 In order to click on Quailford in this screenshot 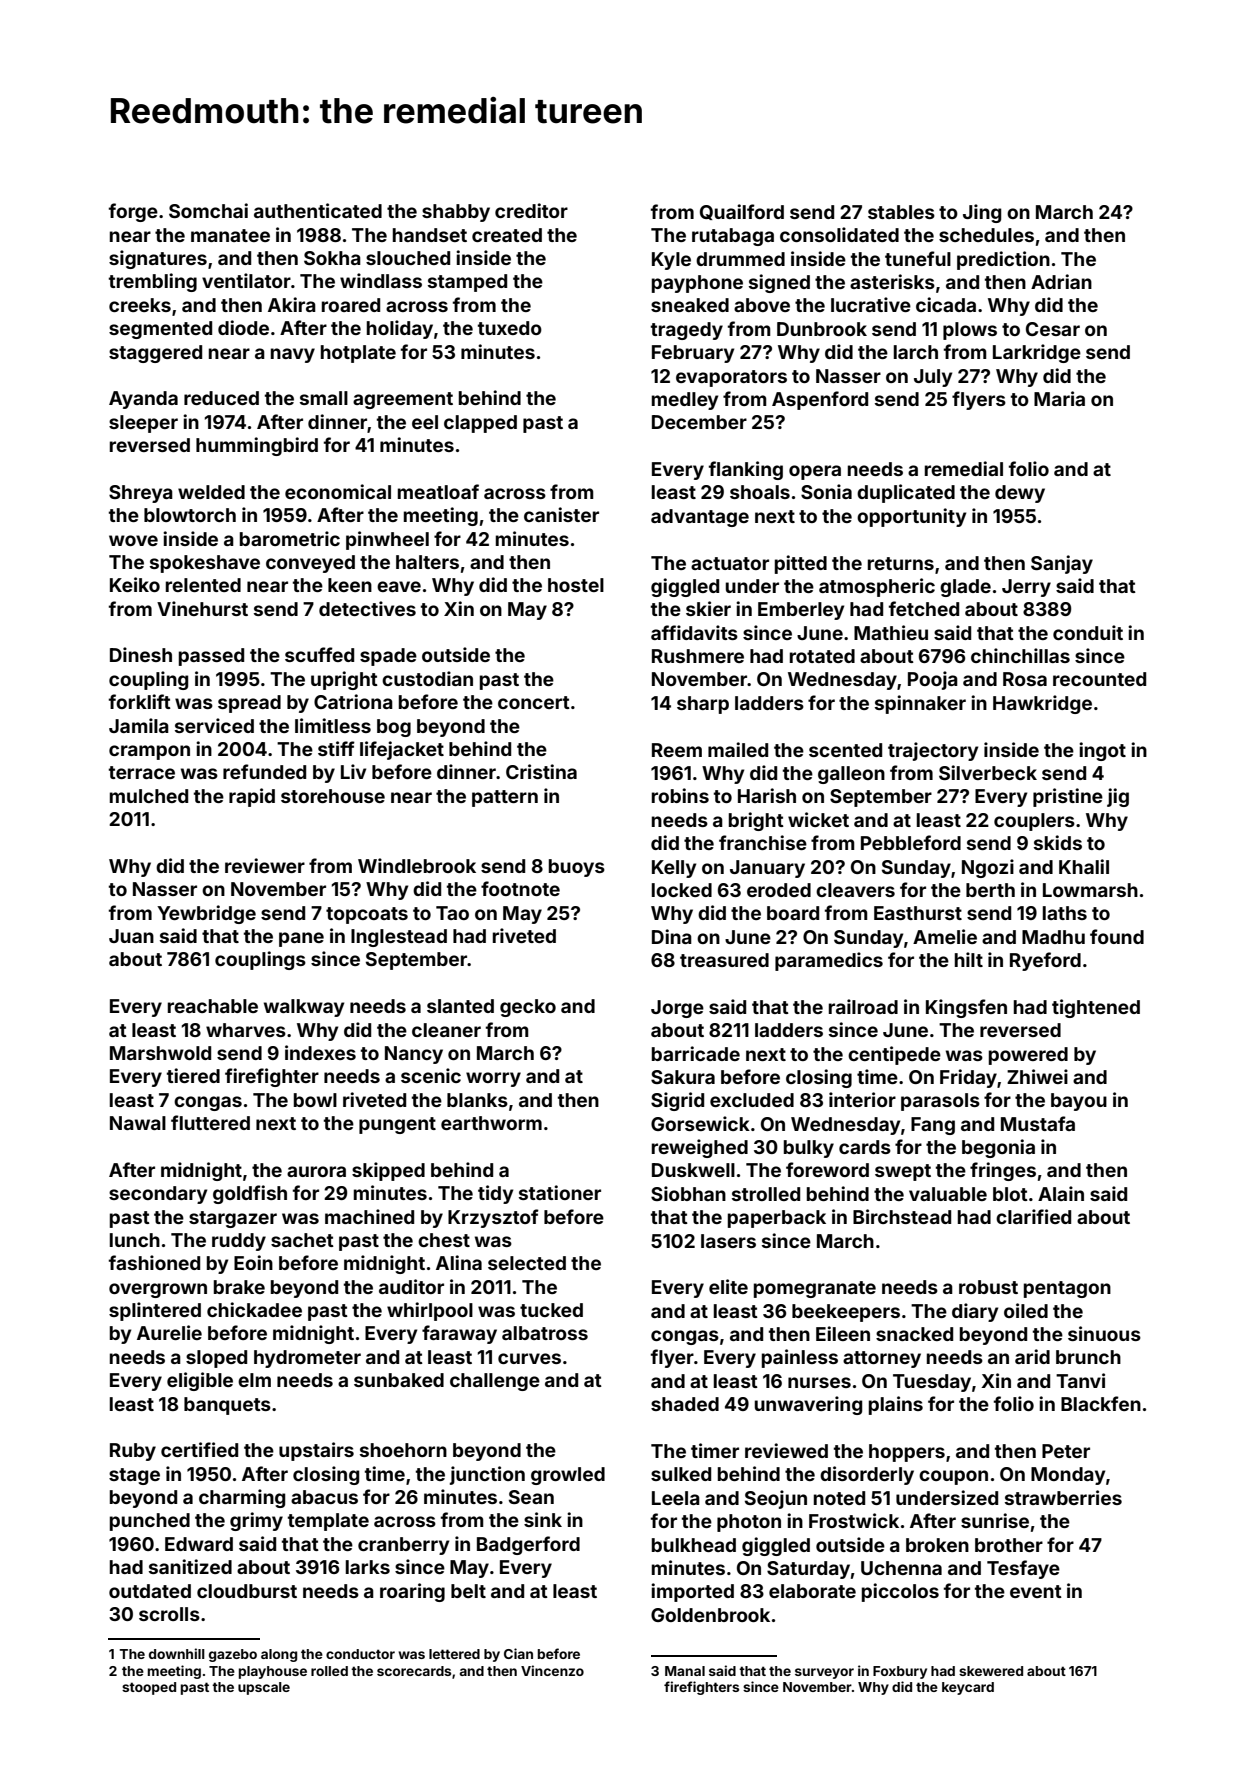, I will do `click(742, 212)`.
